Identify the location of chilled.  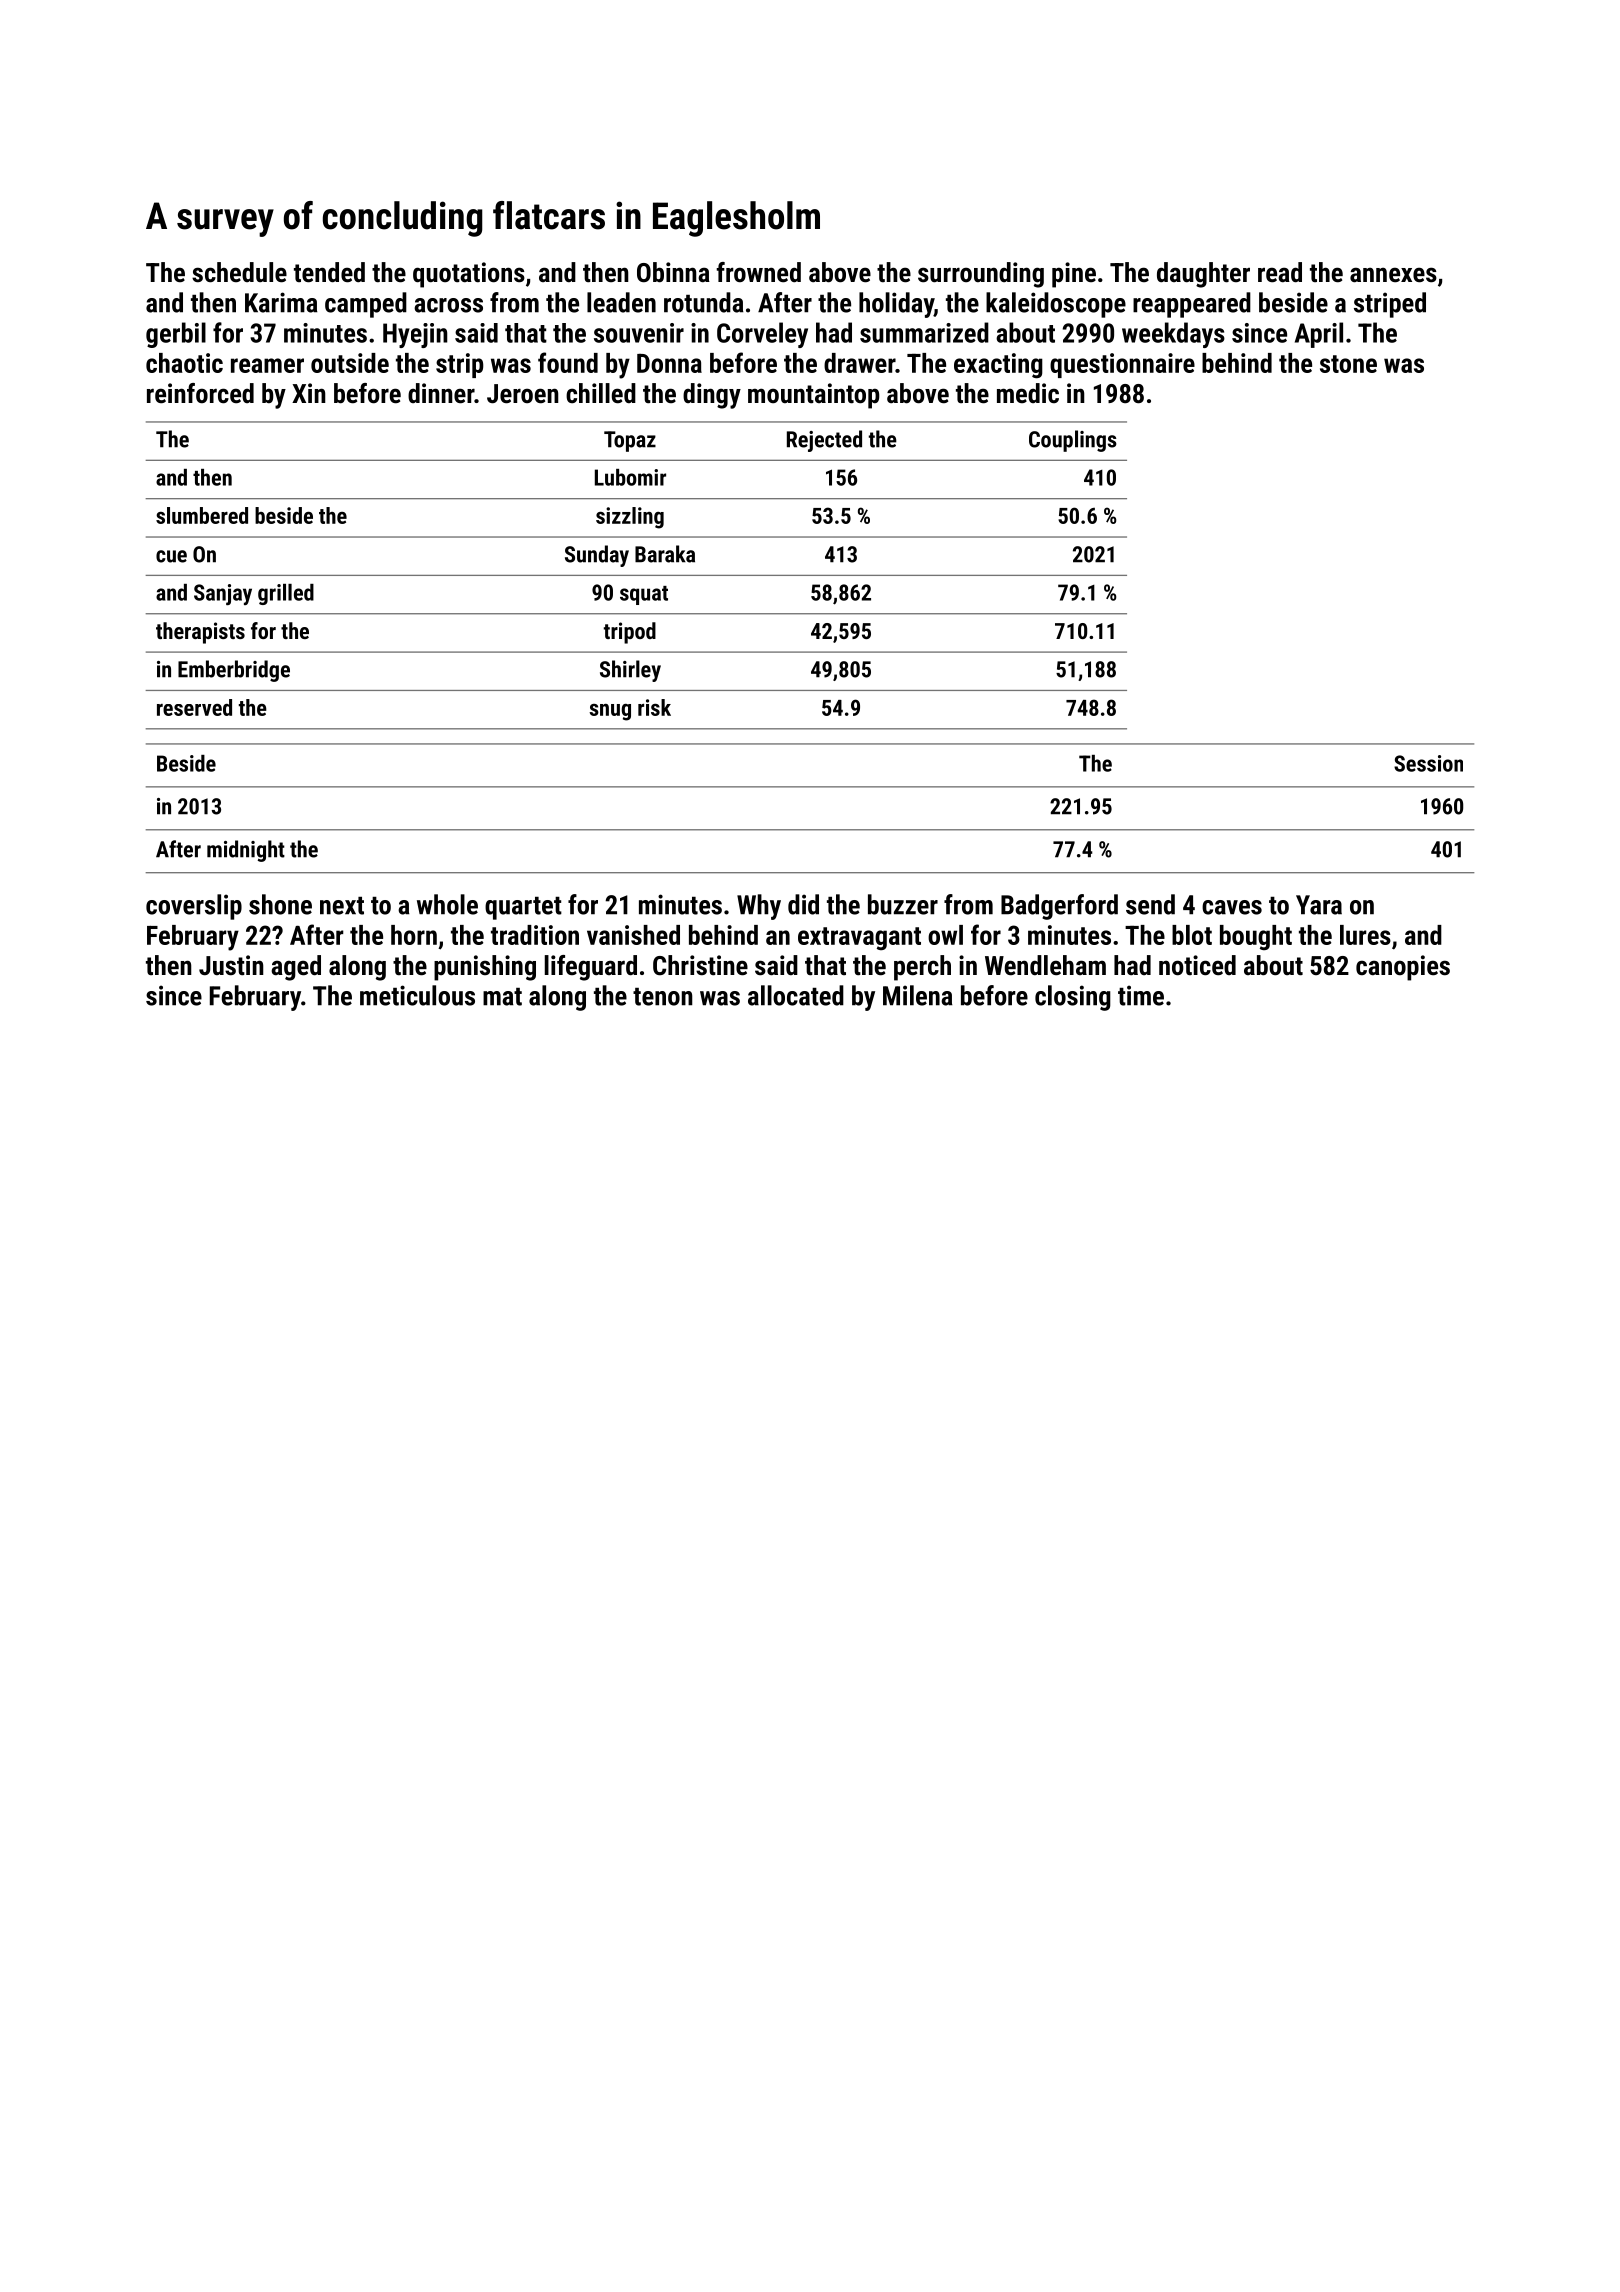
(601, 393).
